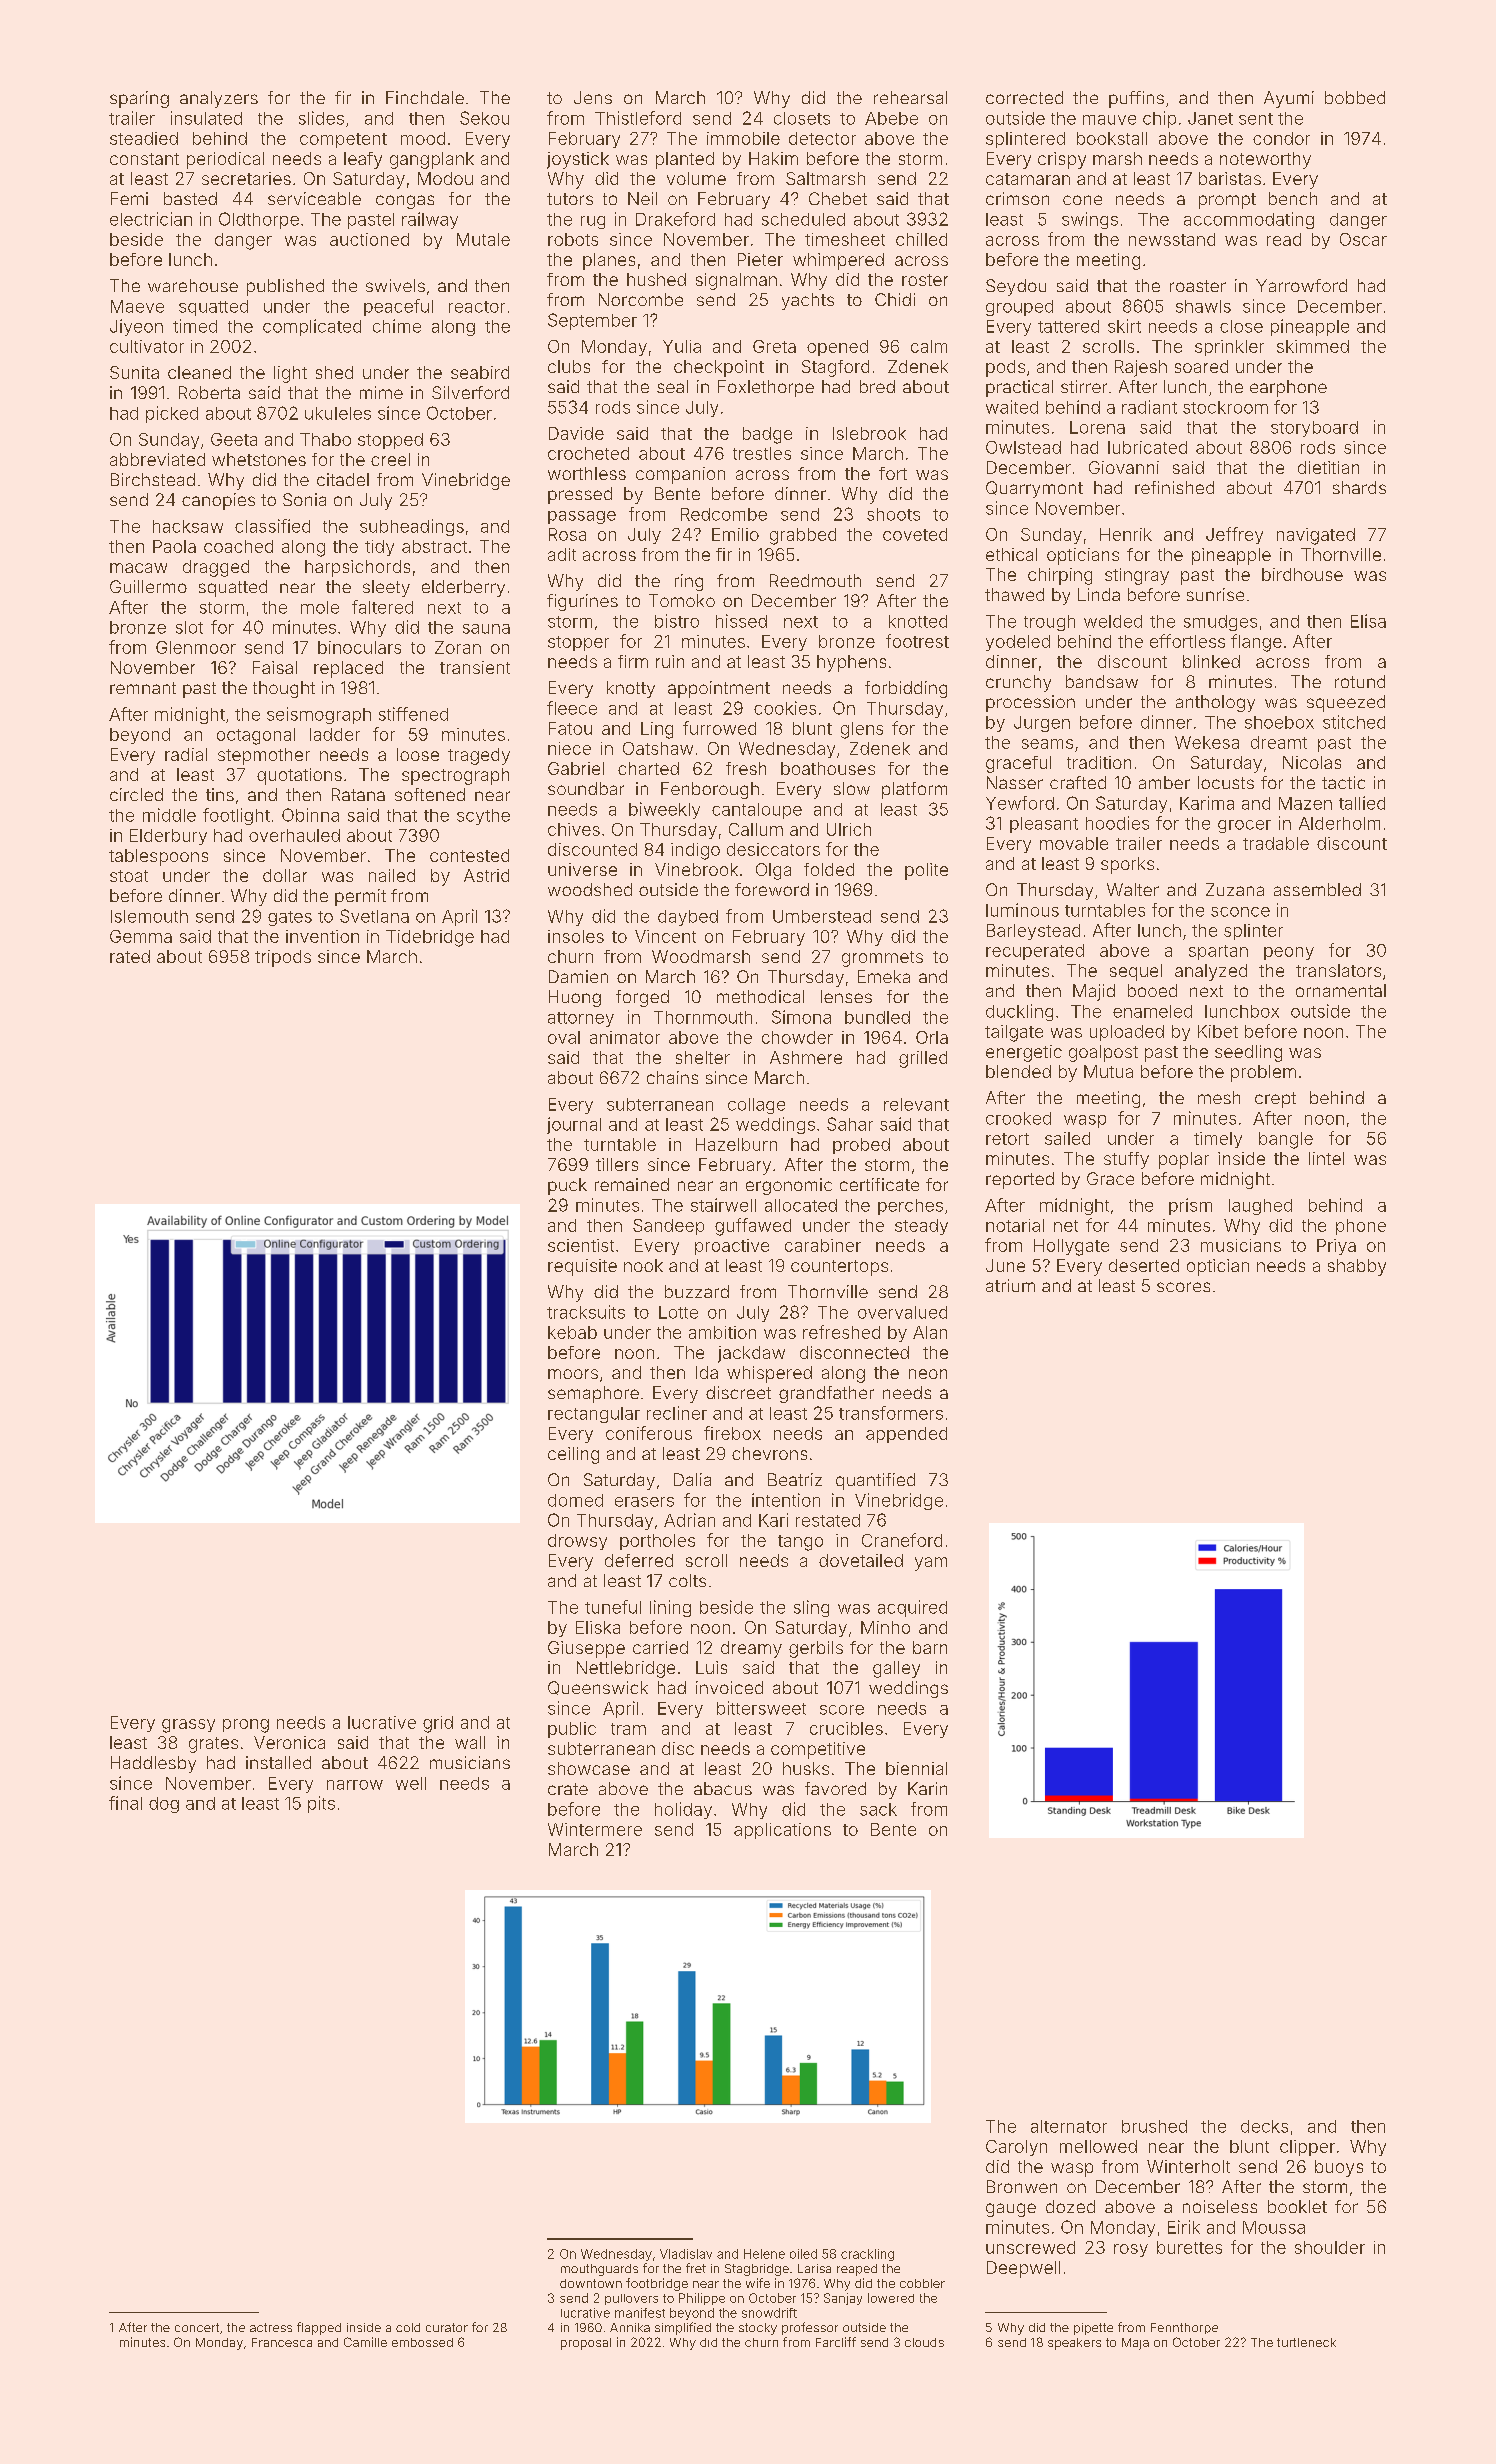 This image has width=1496, height=2464. Describe the element at coordinates (688, 918) in the image. I see `daybed` at that location.
